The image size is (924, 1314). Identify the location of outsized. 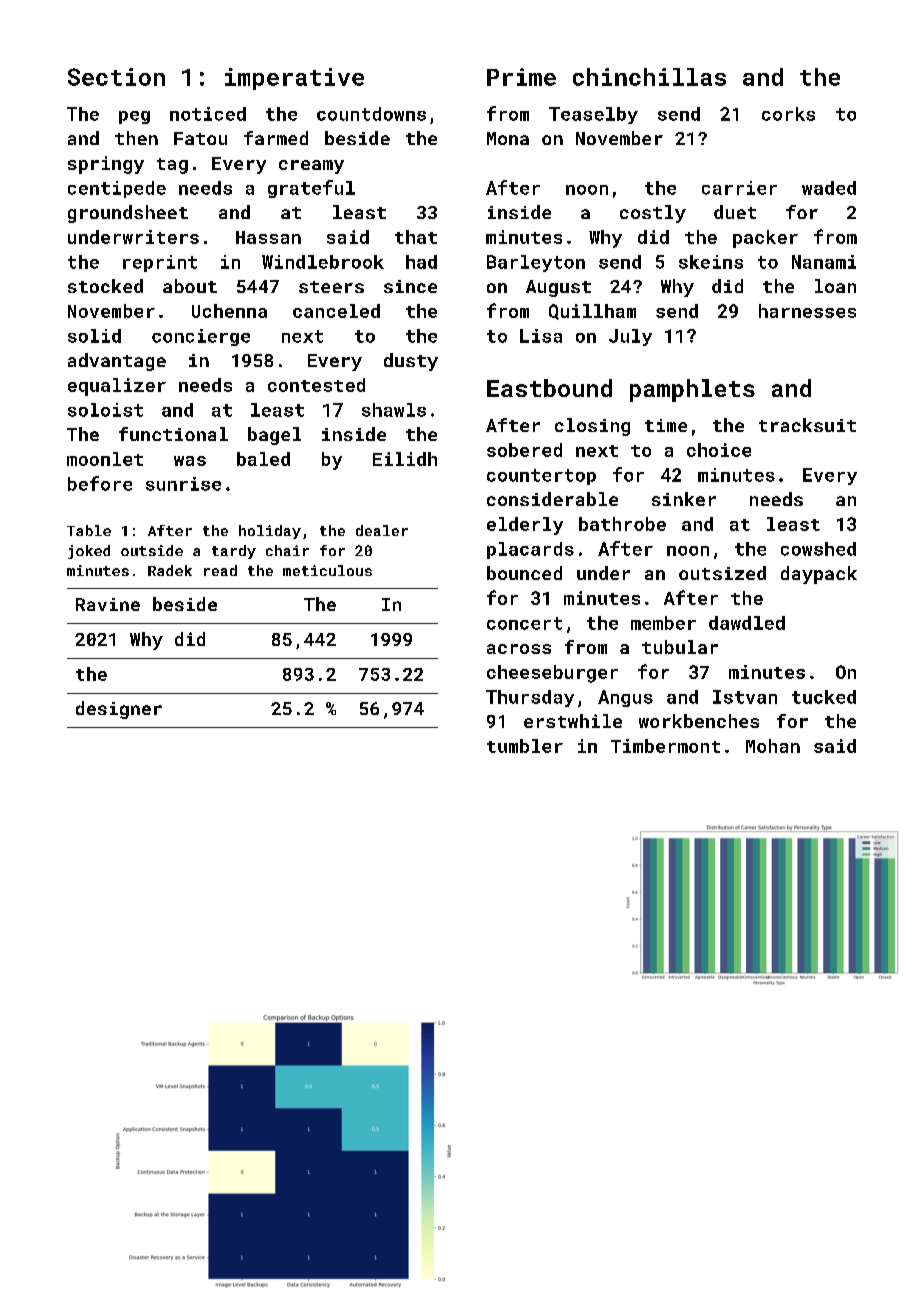
(722, 573).
